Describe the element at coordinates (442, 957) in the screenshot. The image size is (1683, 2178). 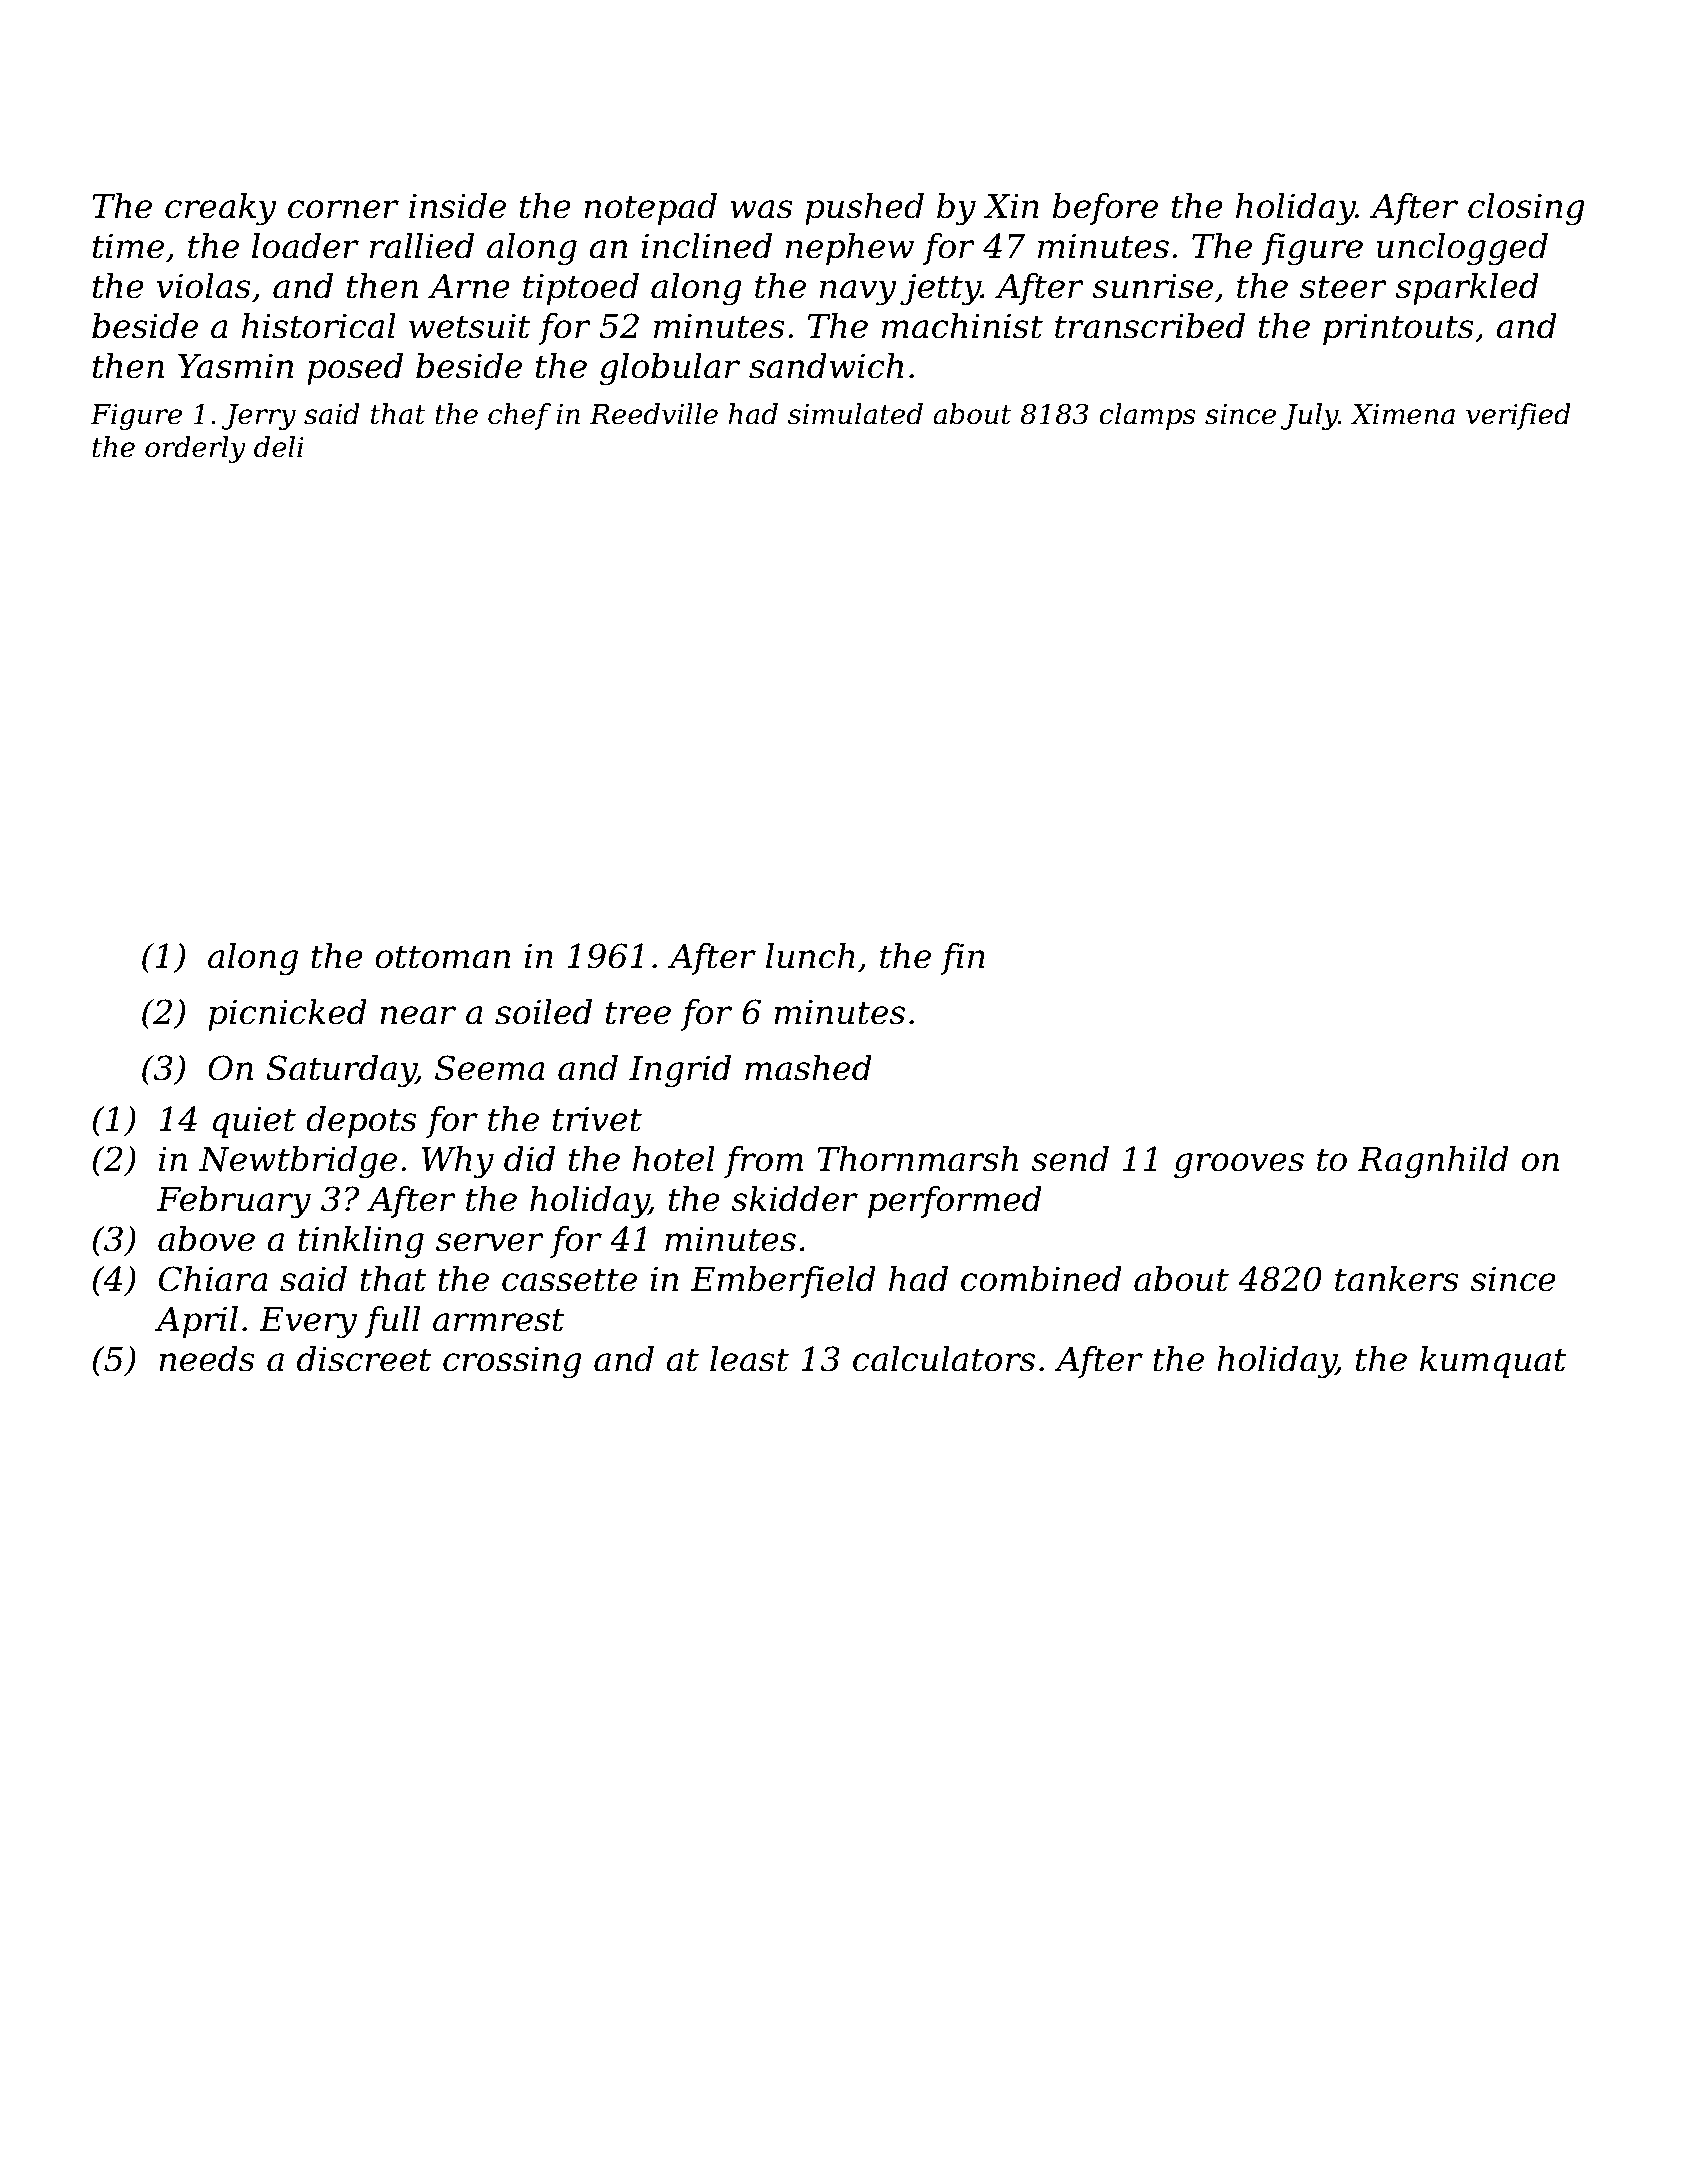
I see `ottoman` at that location.
